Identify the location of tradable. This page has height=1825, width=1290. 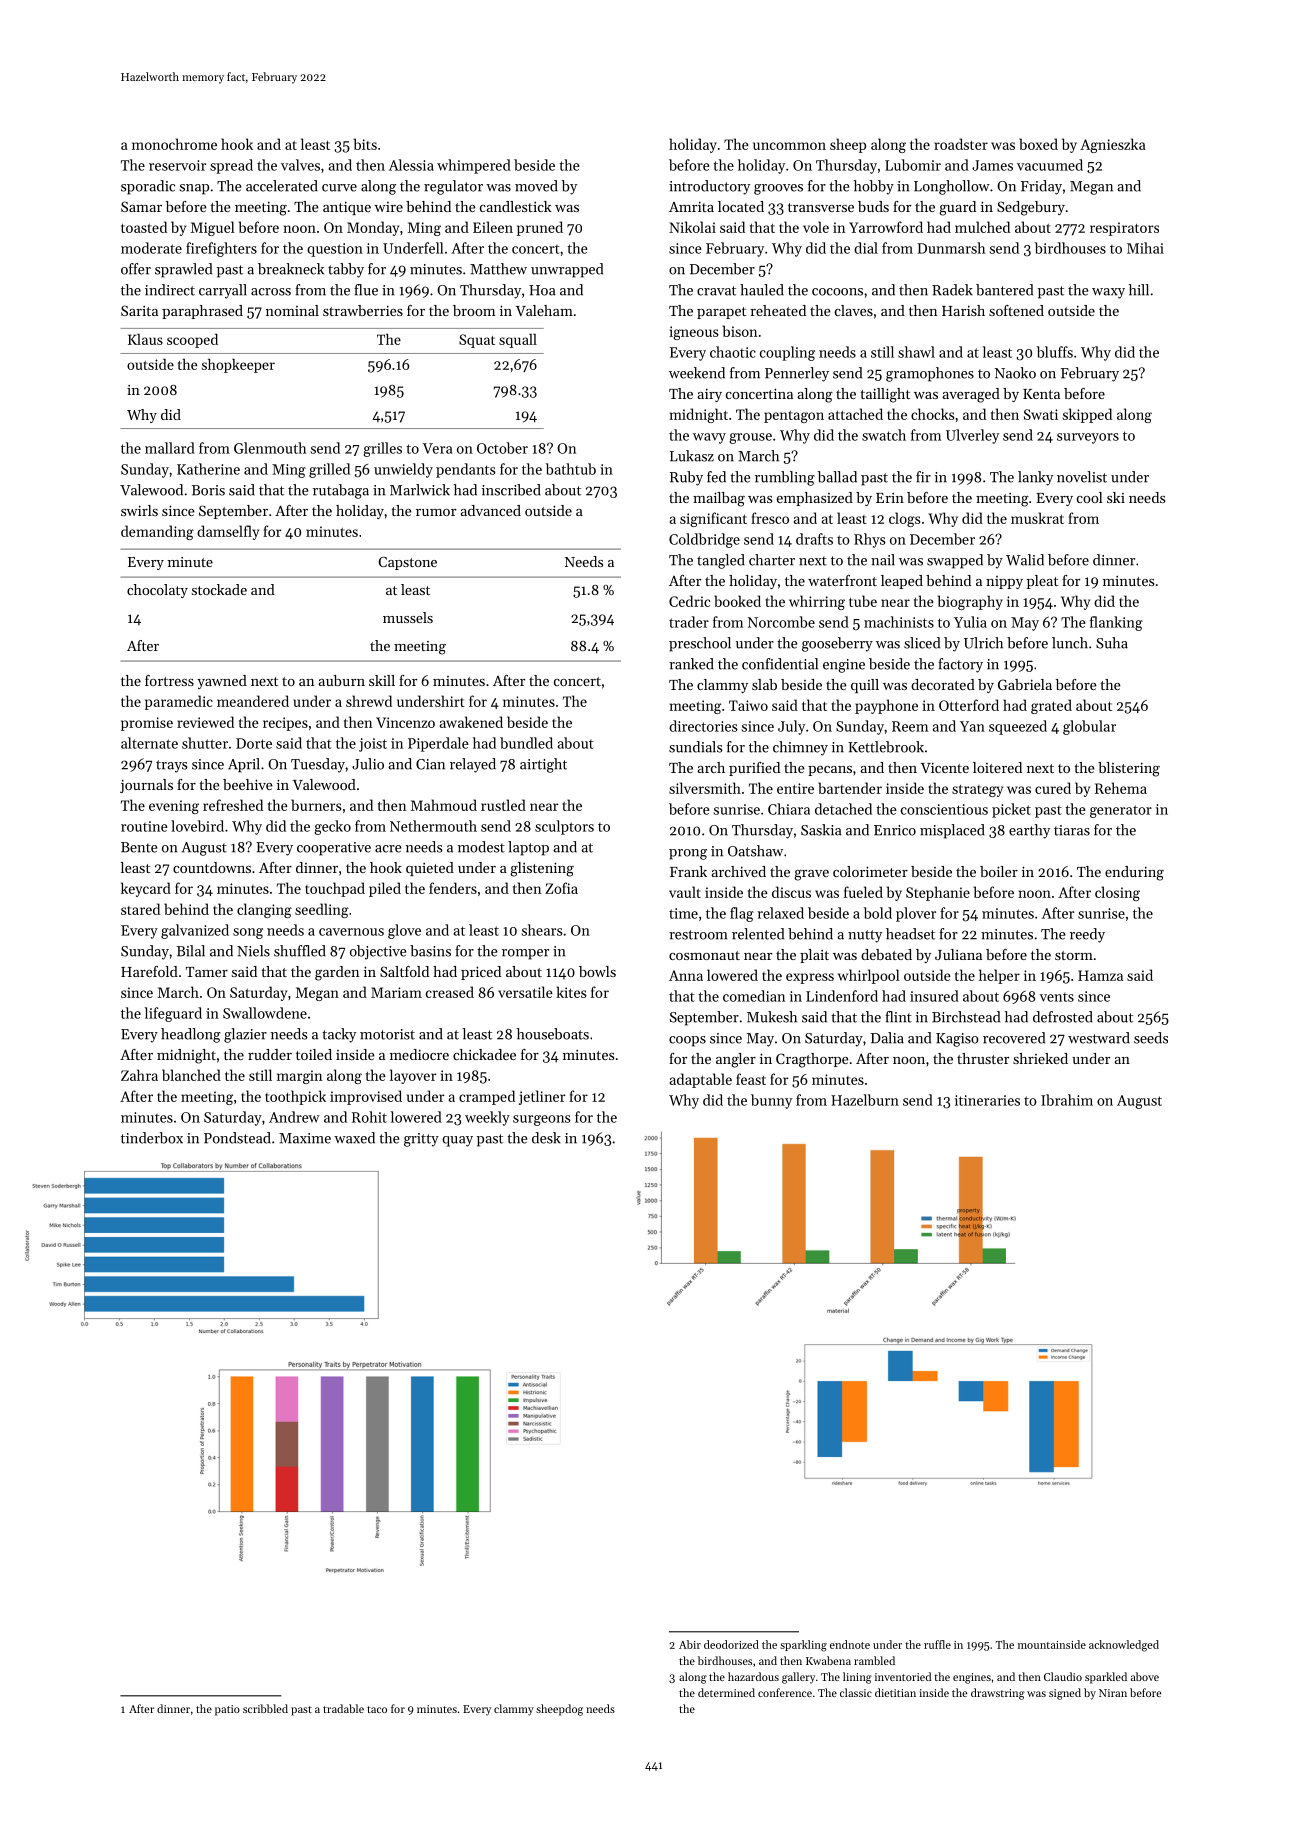
(343, 1708).
